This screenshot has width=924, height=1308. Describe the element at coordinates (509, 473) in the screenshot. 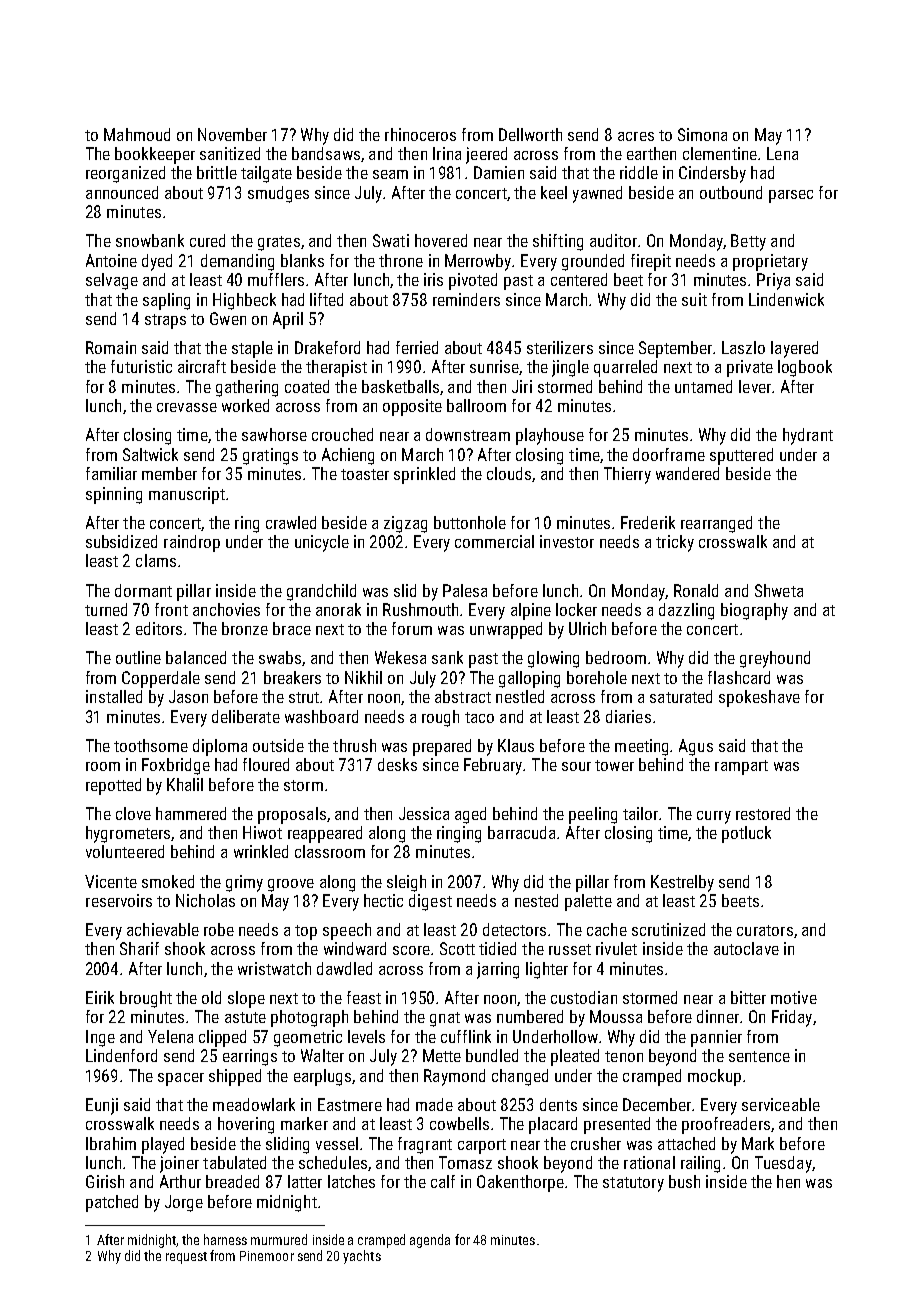

I see `clouds` at that location.
